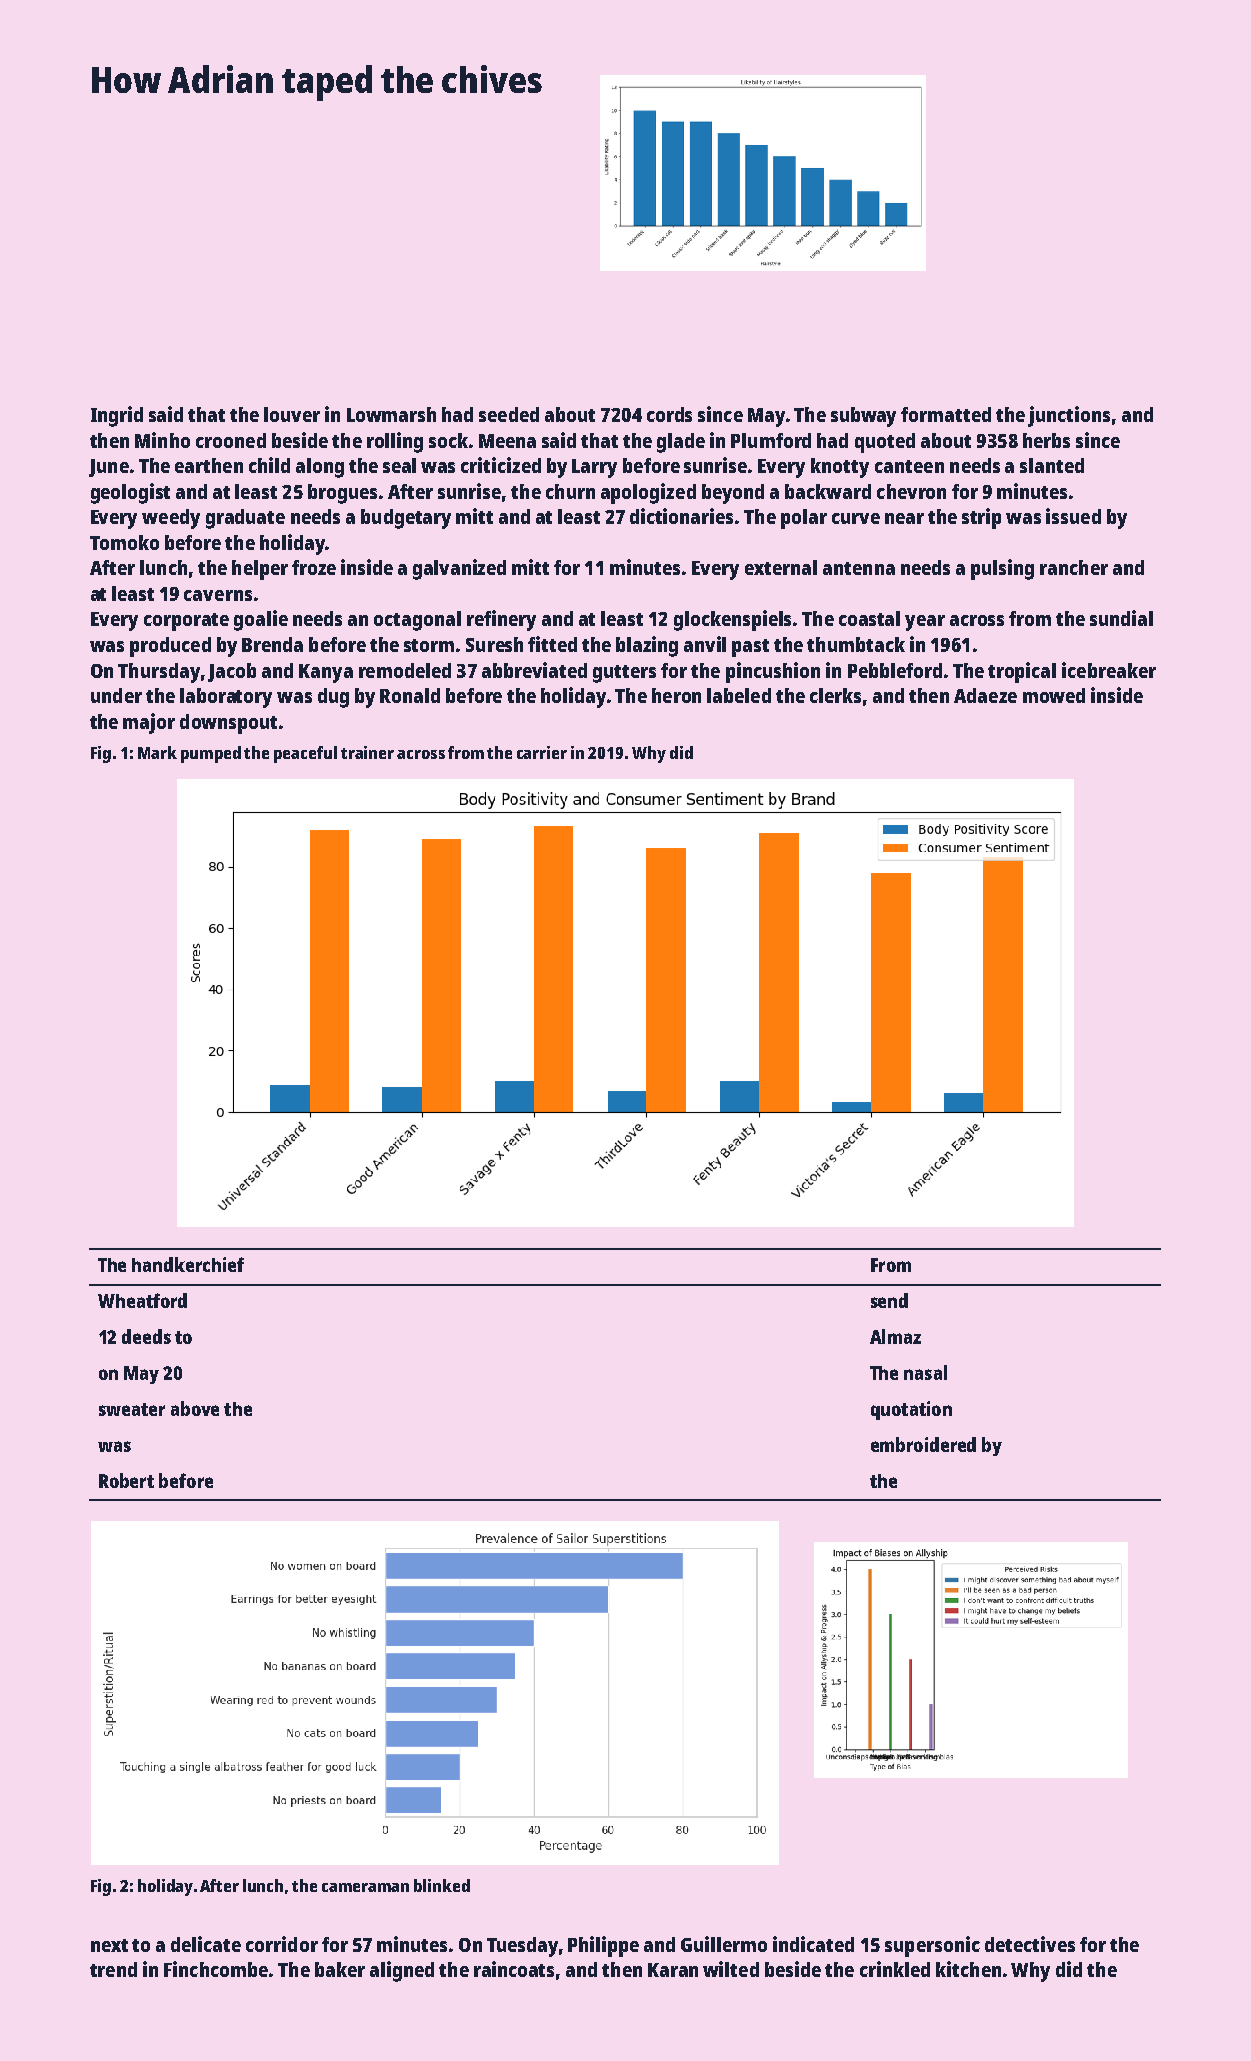 The width and height of the page is (1251, 2061). What do you see at coordinates (206, 1944) in the page?
I see `delicate` at bounding box center [206, 1944].
